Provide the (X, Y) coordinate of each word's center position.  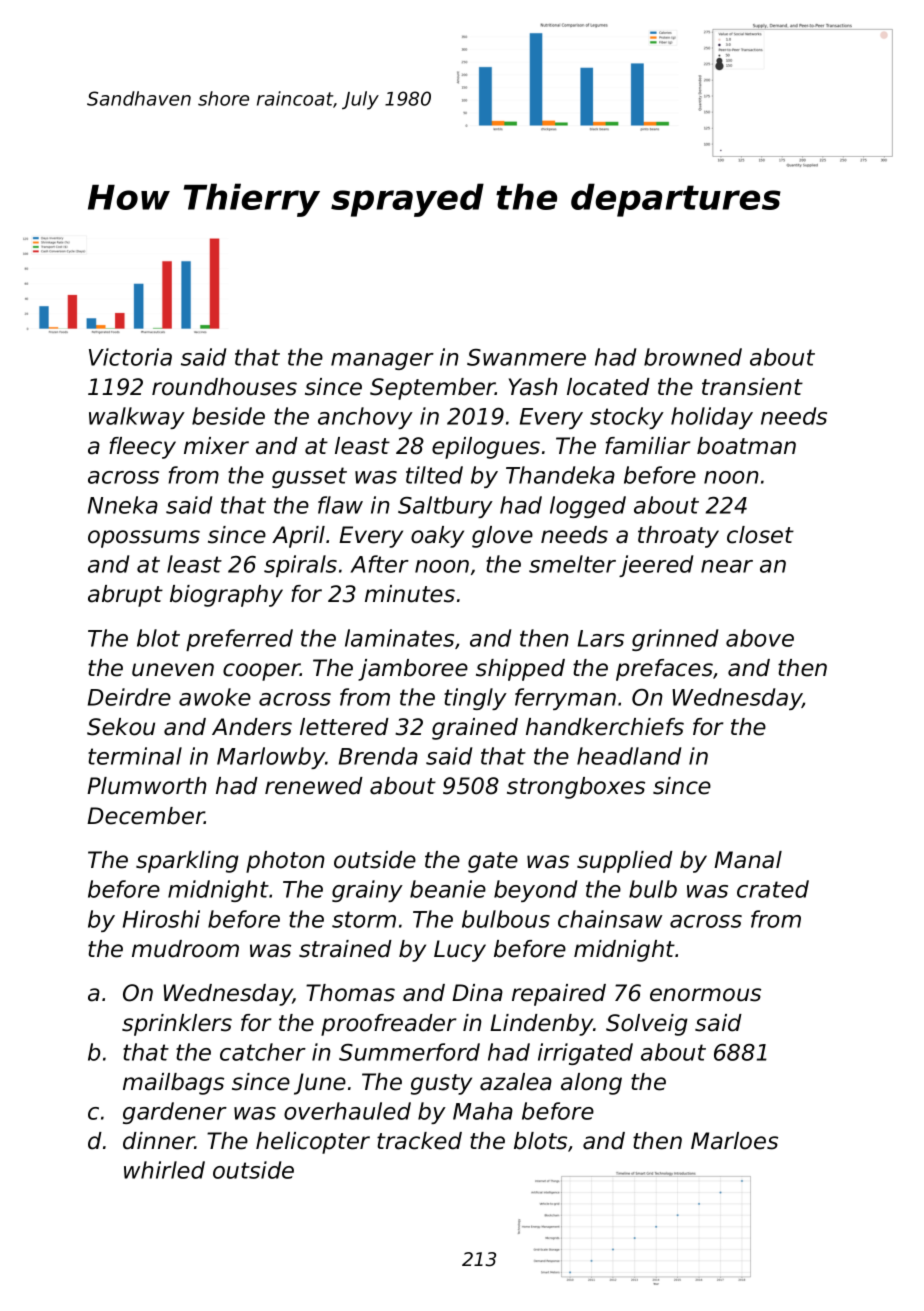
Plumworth (147, 786)
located (608, 387)
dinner (159, 1141)
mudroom (185, 949)
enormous (705, 995)
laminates (399, 638)
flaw (340, 505)
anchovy (365, 418)
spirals (300, 566)
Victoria (130, 357)
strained (345, 949)
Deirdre (129, 697)
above (760, 638)
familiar (648, 446)
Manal (748, 860)
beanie (448, 889)
